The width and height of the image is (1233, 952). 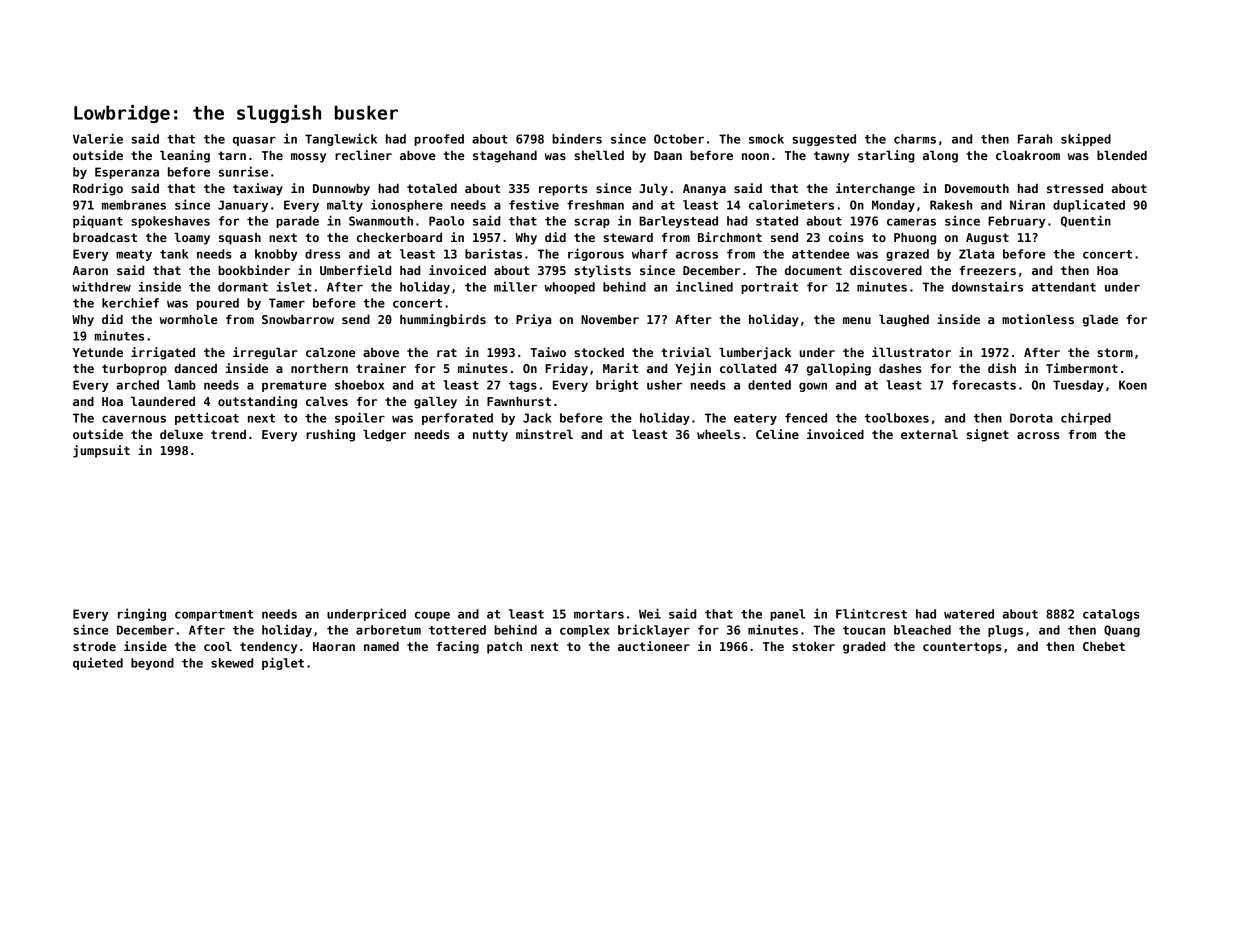 What do you see at coordinates (718, 434) in the image?
I see `wheels` at bounding box center [718, 434].
